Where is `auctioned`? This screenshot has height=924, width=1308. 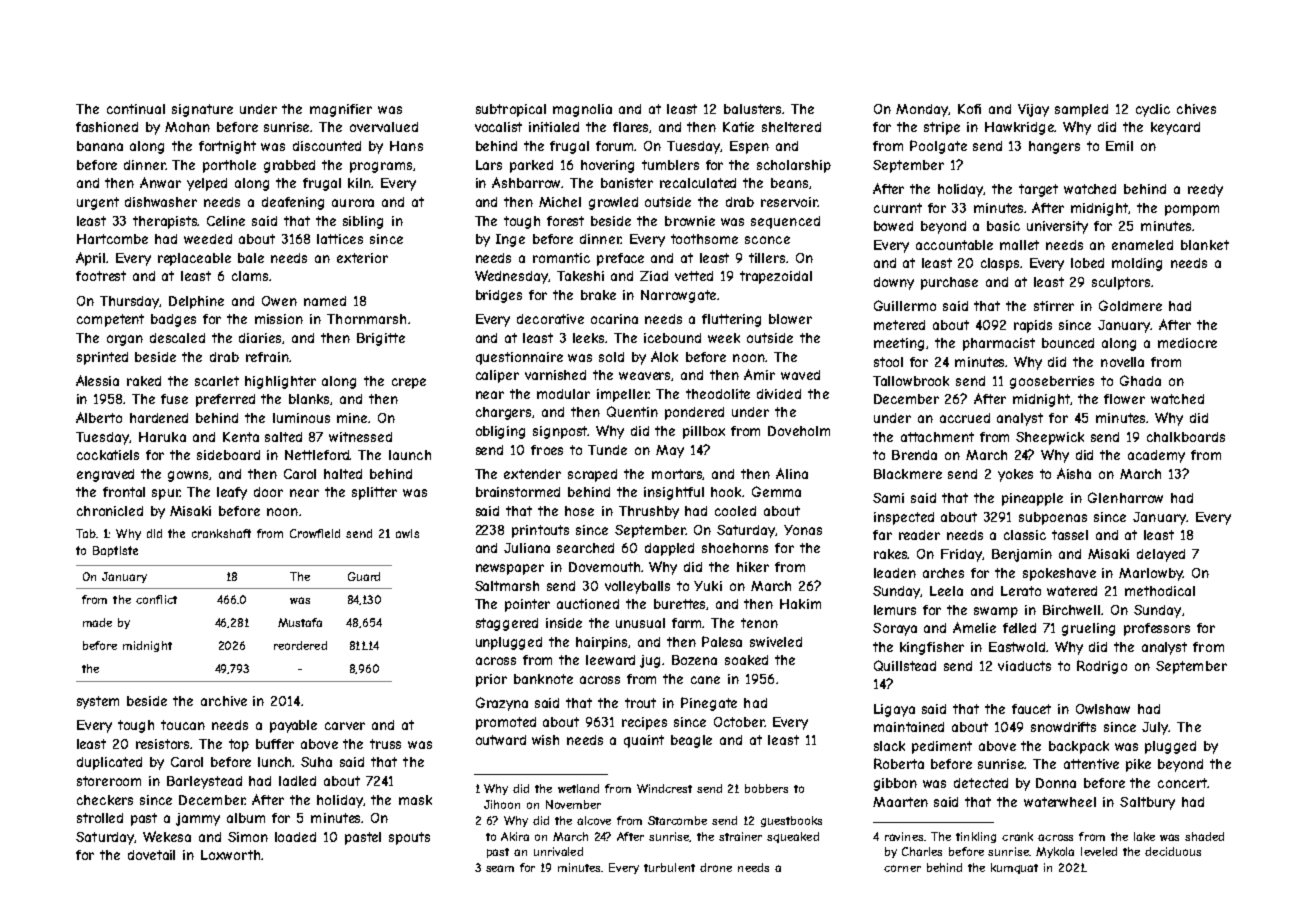
auctioned is located at coordinates (588, 604).
